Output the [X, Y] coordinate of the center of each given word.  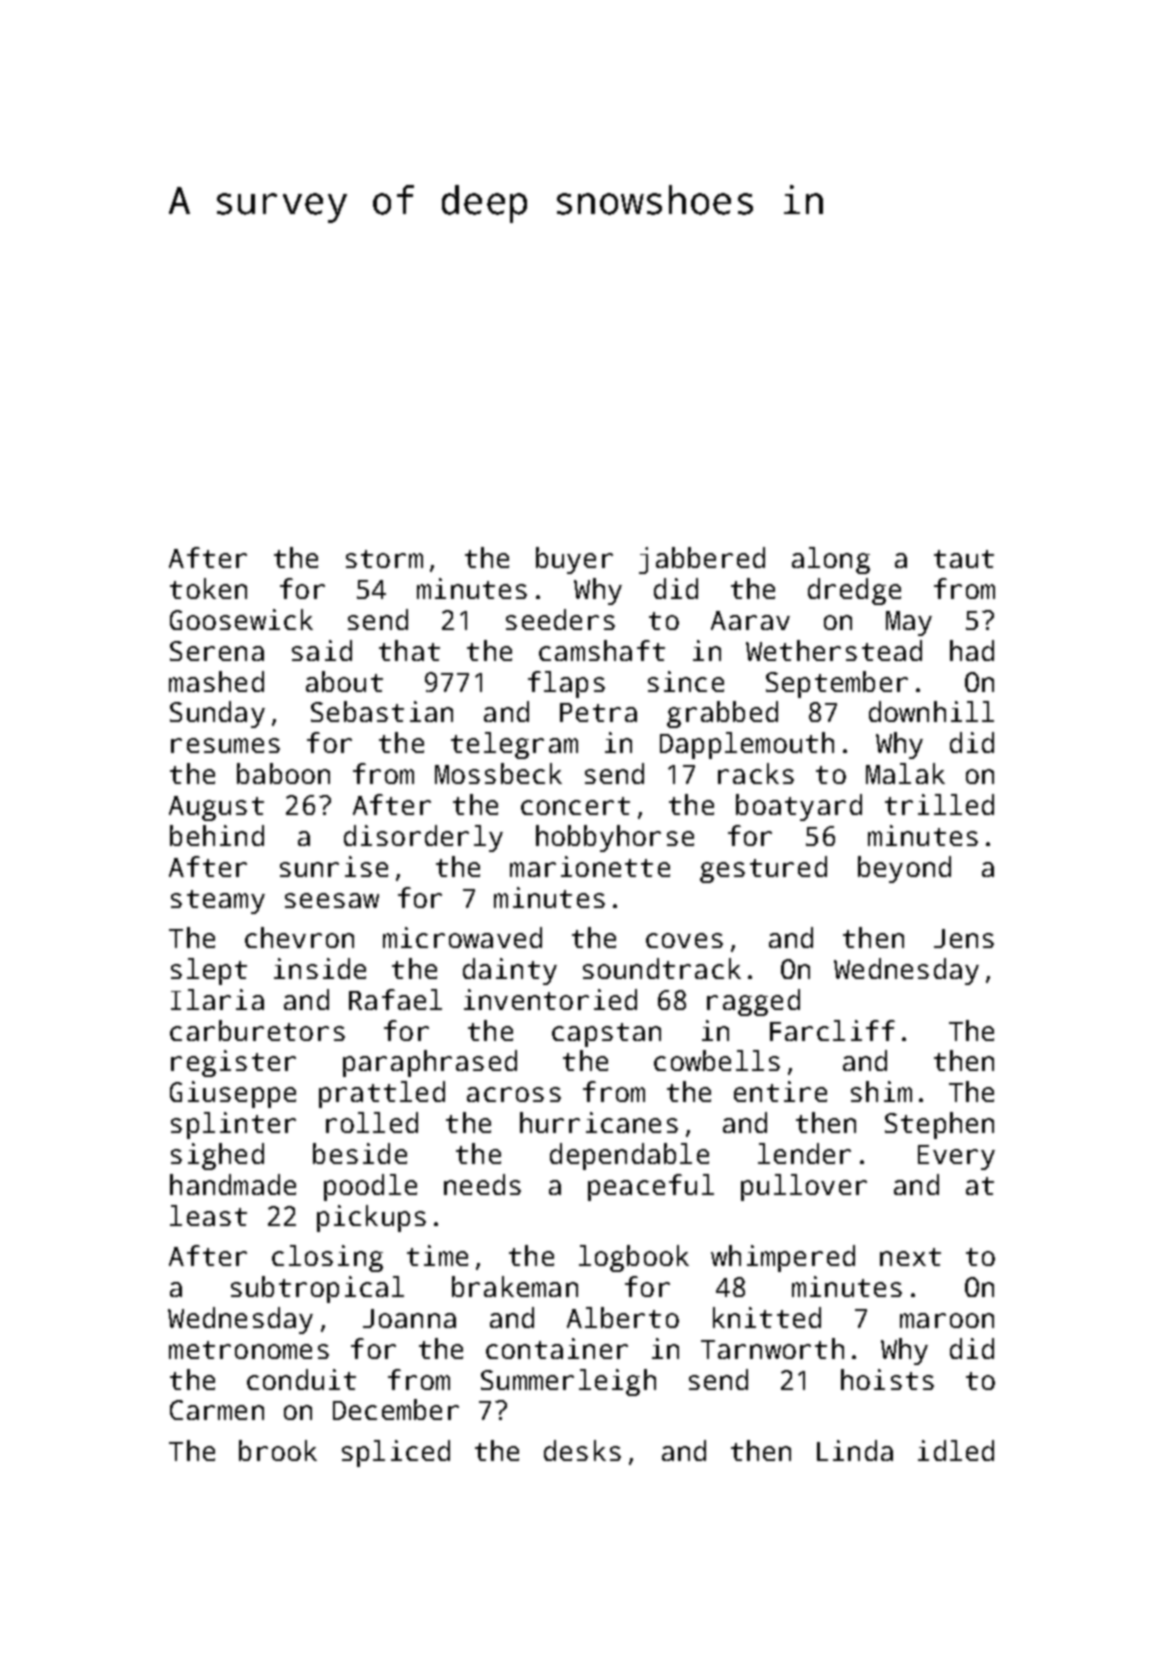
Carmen [217, 1410]
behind [217, 835]
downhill [931, 711]
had [972, 650]
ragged [753, 1002]
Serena [217, 651]
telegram [514, 745]
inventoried [550, 999]
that [409, 650]
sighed [217, 1156]
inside [320, 968]
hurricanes [599, 1122]
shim [881, 1091]
